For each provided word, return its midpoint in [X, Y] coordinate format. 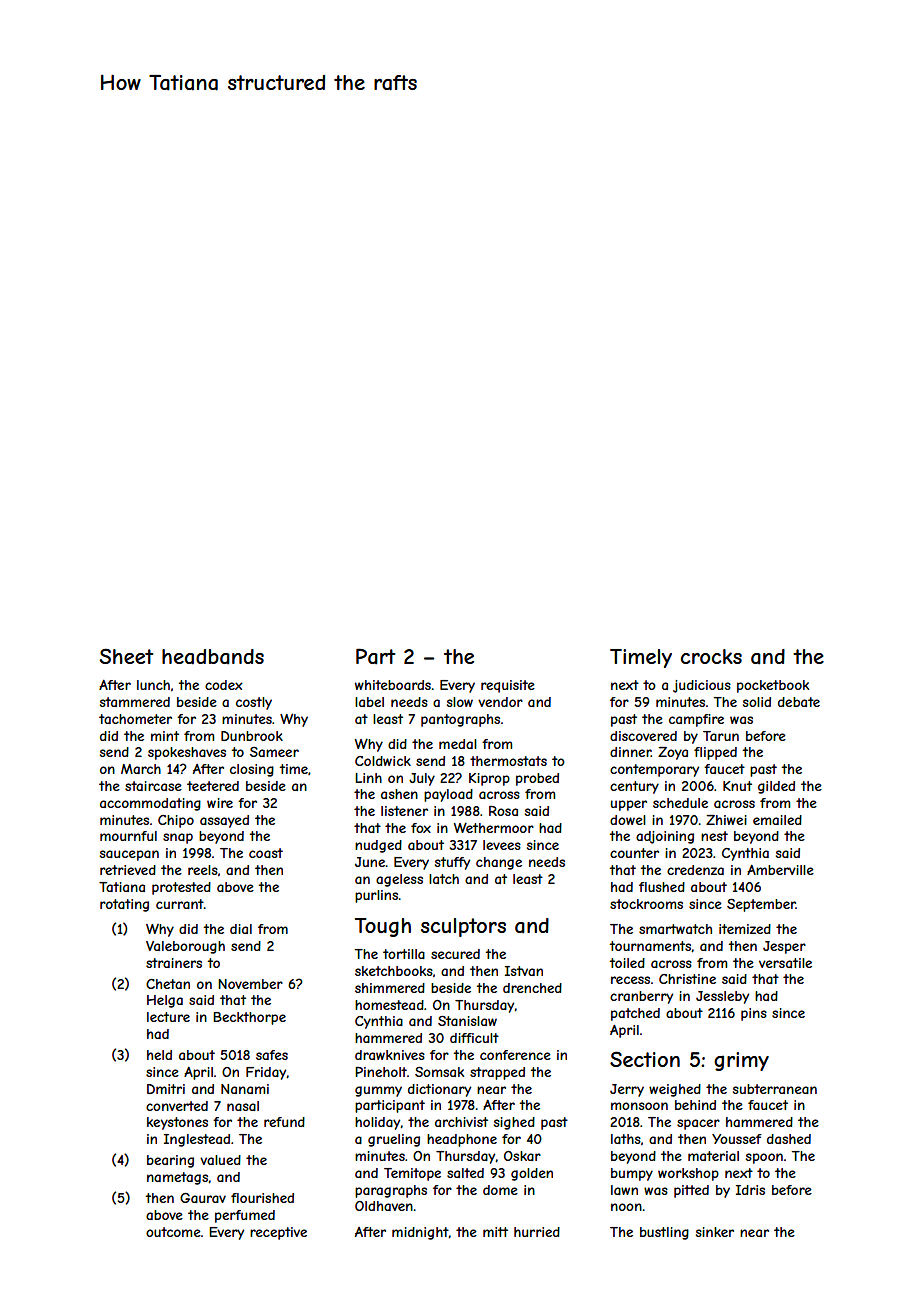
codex [224, 685]
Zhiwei [726, 820]
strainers [174, 963]
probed [537, 779]
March [141, 769]
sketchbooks [394, 971]
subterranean [775, 1089]
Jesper [784, 947]
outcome [173, 1232]
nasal [243, 1106]
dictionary [439, 1090]
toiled [627, 963]
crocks [711, 656]
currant [180, 904]
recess [630, 980]
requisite [508, 686]
